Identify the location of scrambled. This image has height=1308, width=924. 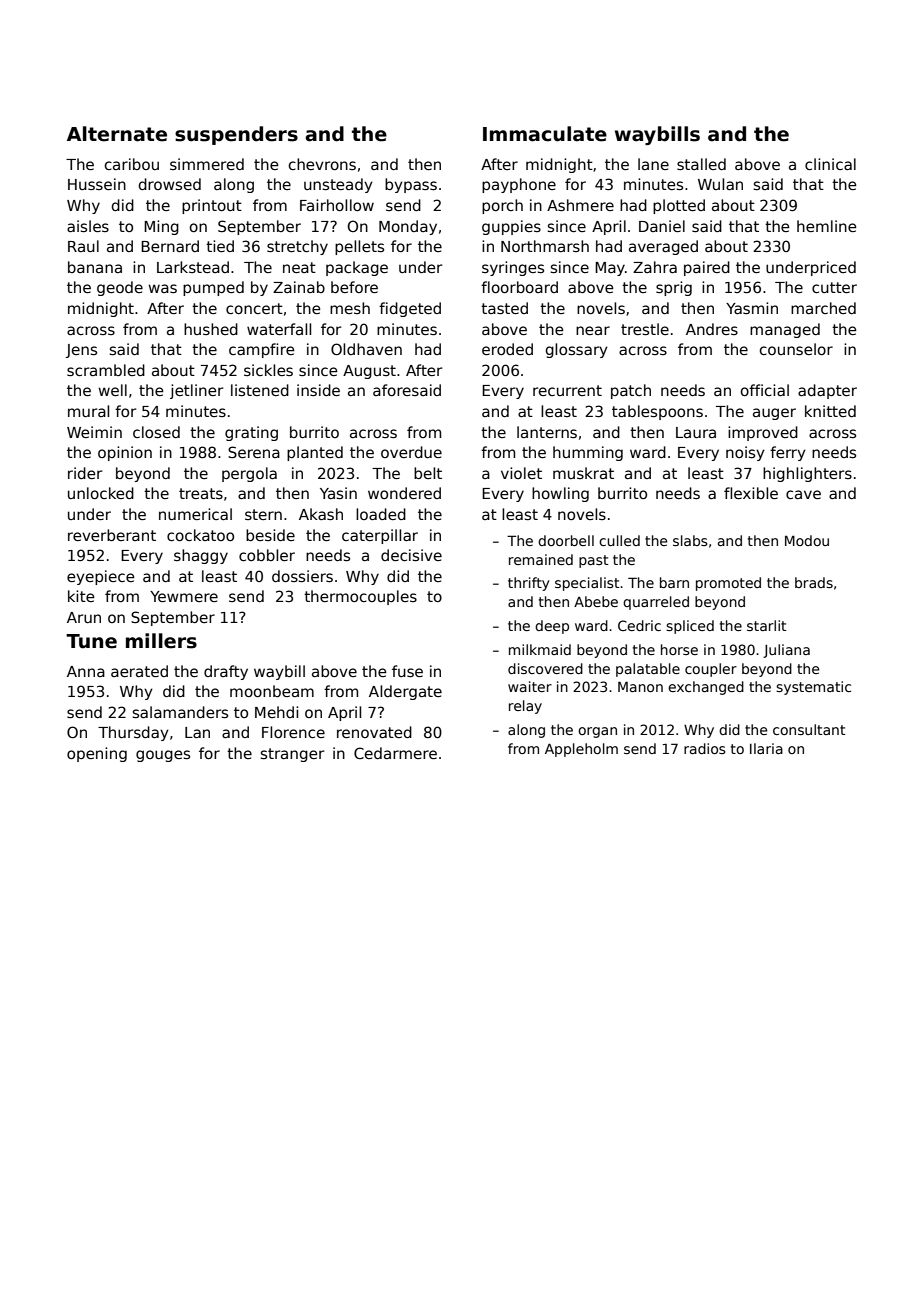
(106, 370).
